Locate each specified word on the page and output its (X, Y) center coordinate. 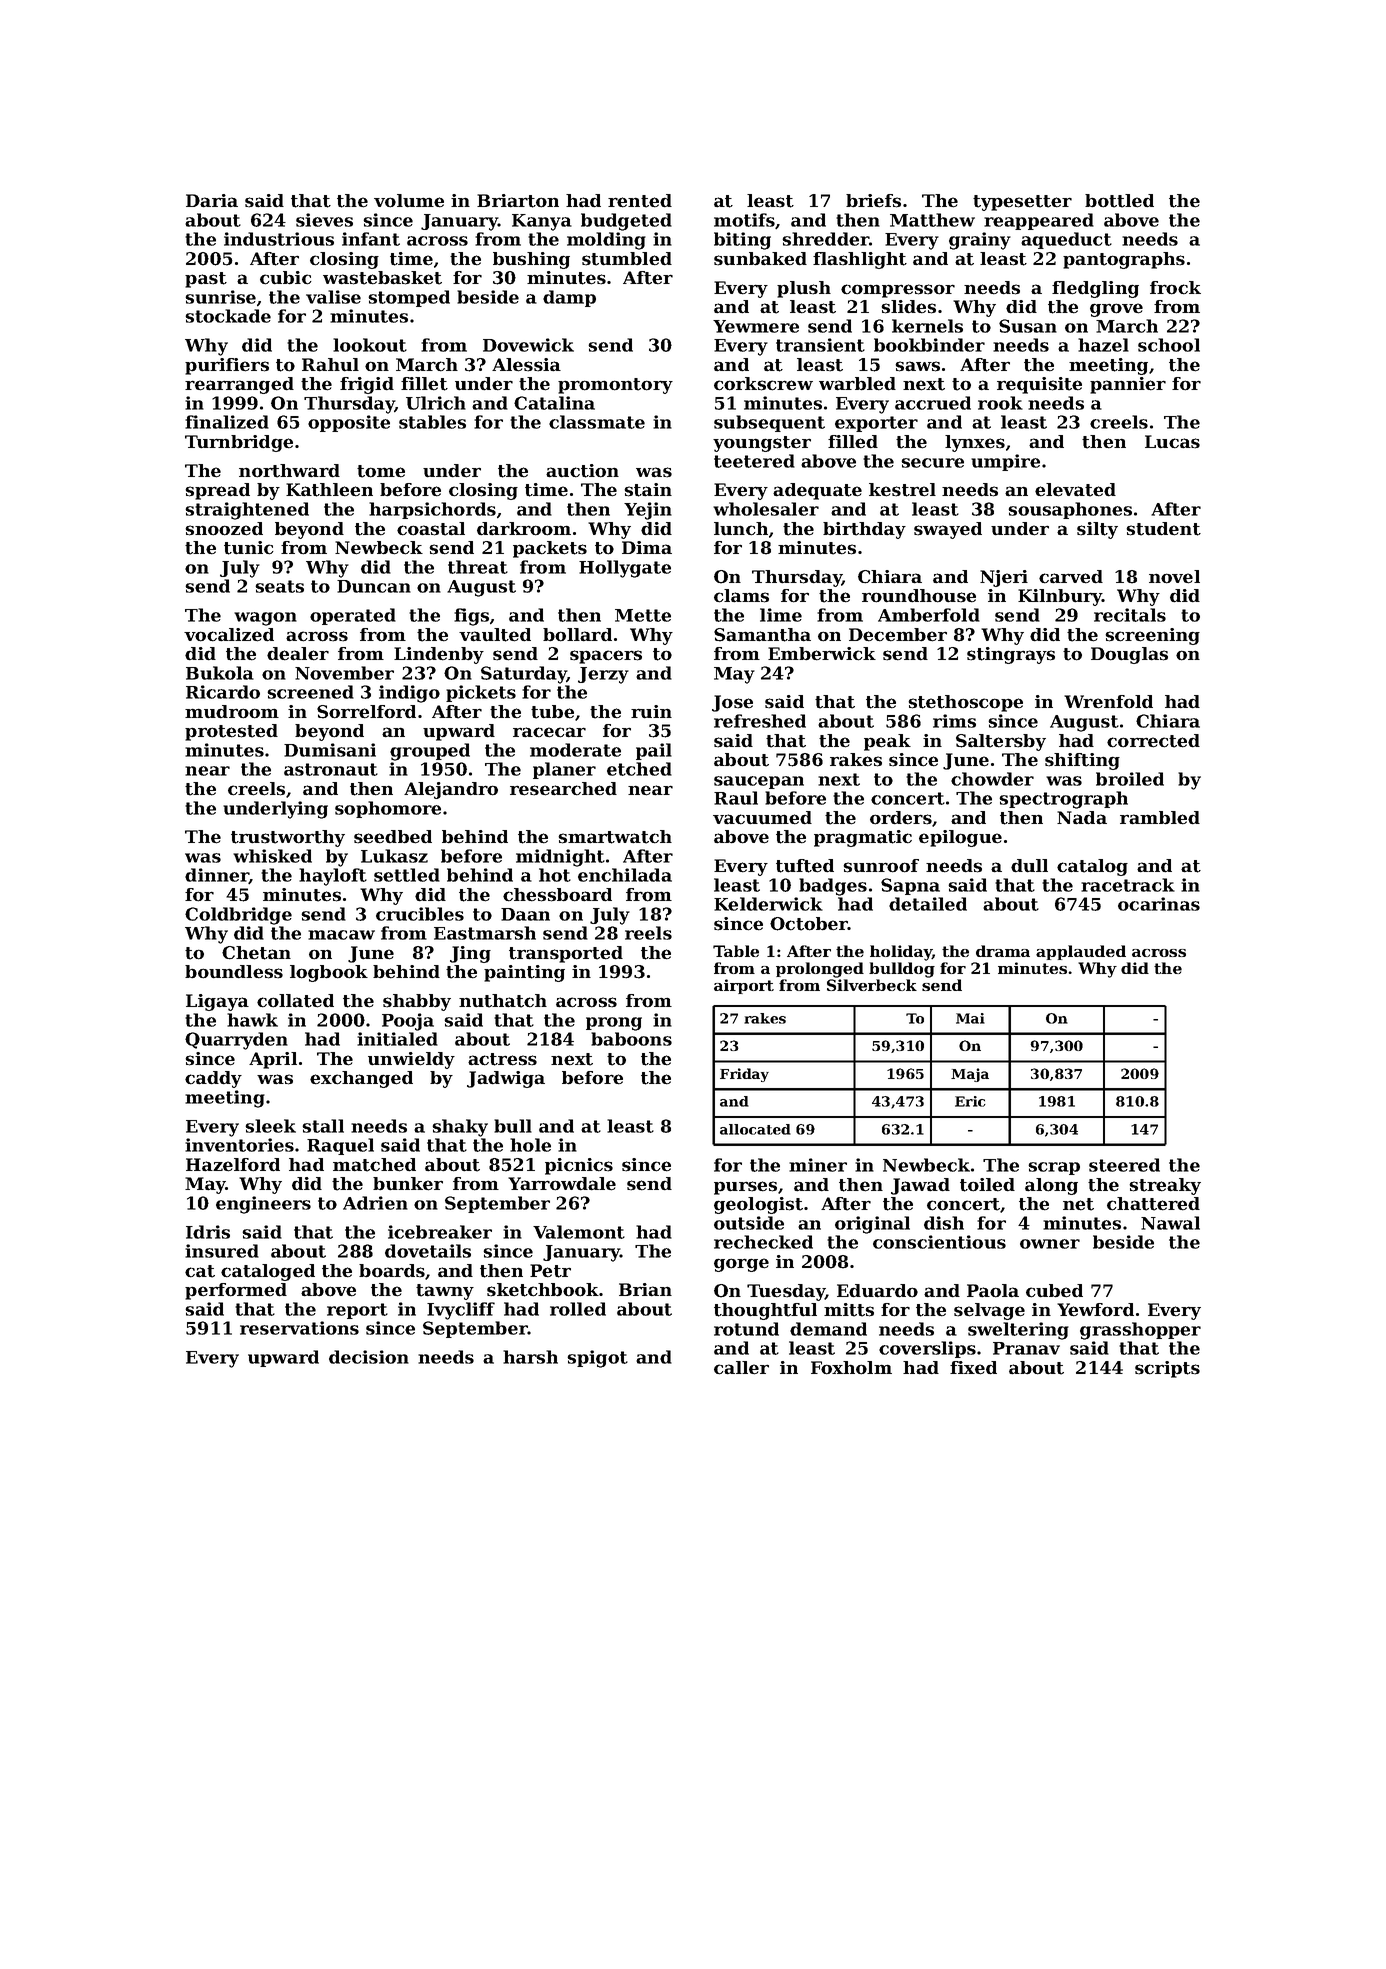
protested (231, 732)
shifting (1082, 761)
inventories (239, 1145)
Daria (212, 200)
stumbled (627, 259)
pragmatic (863, 838)
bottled (1119, 201)
